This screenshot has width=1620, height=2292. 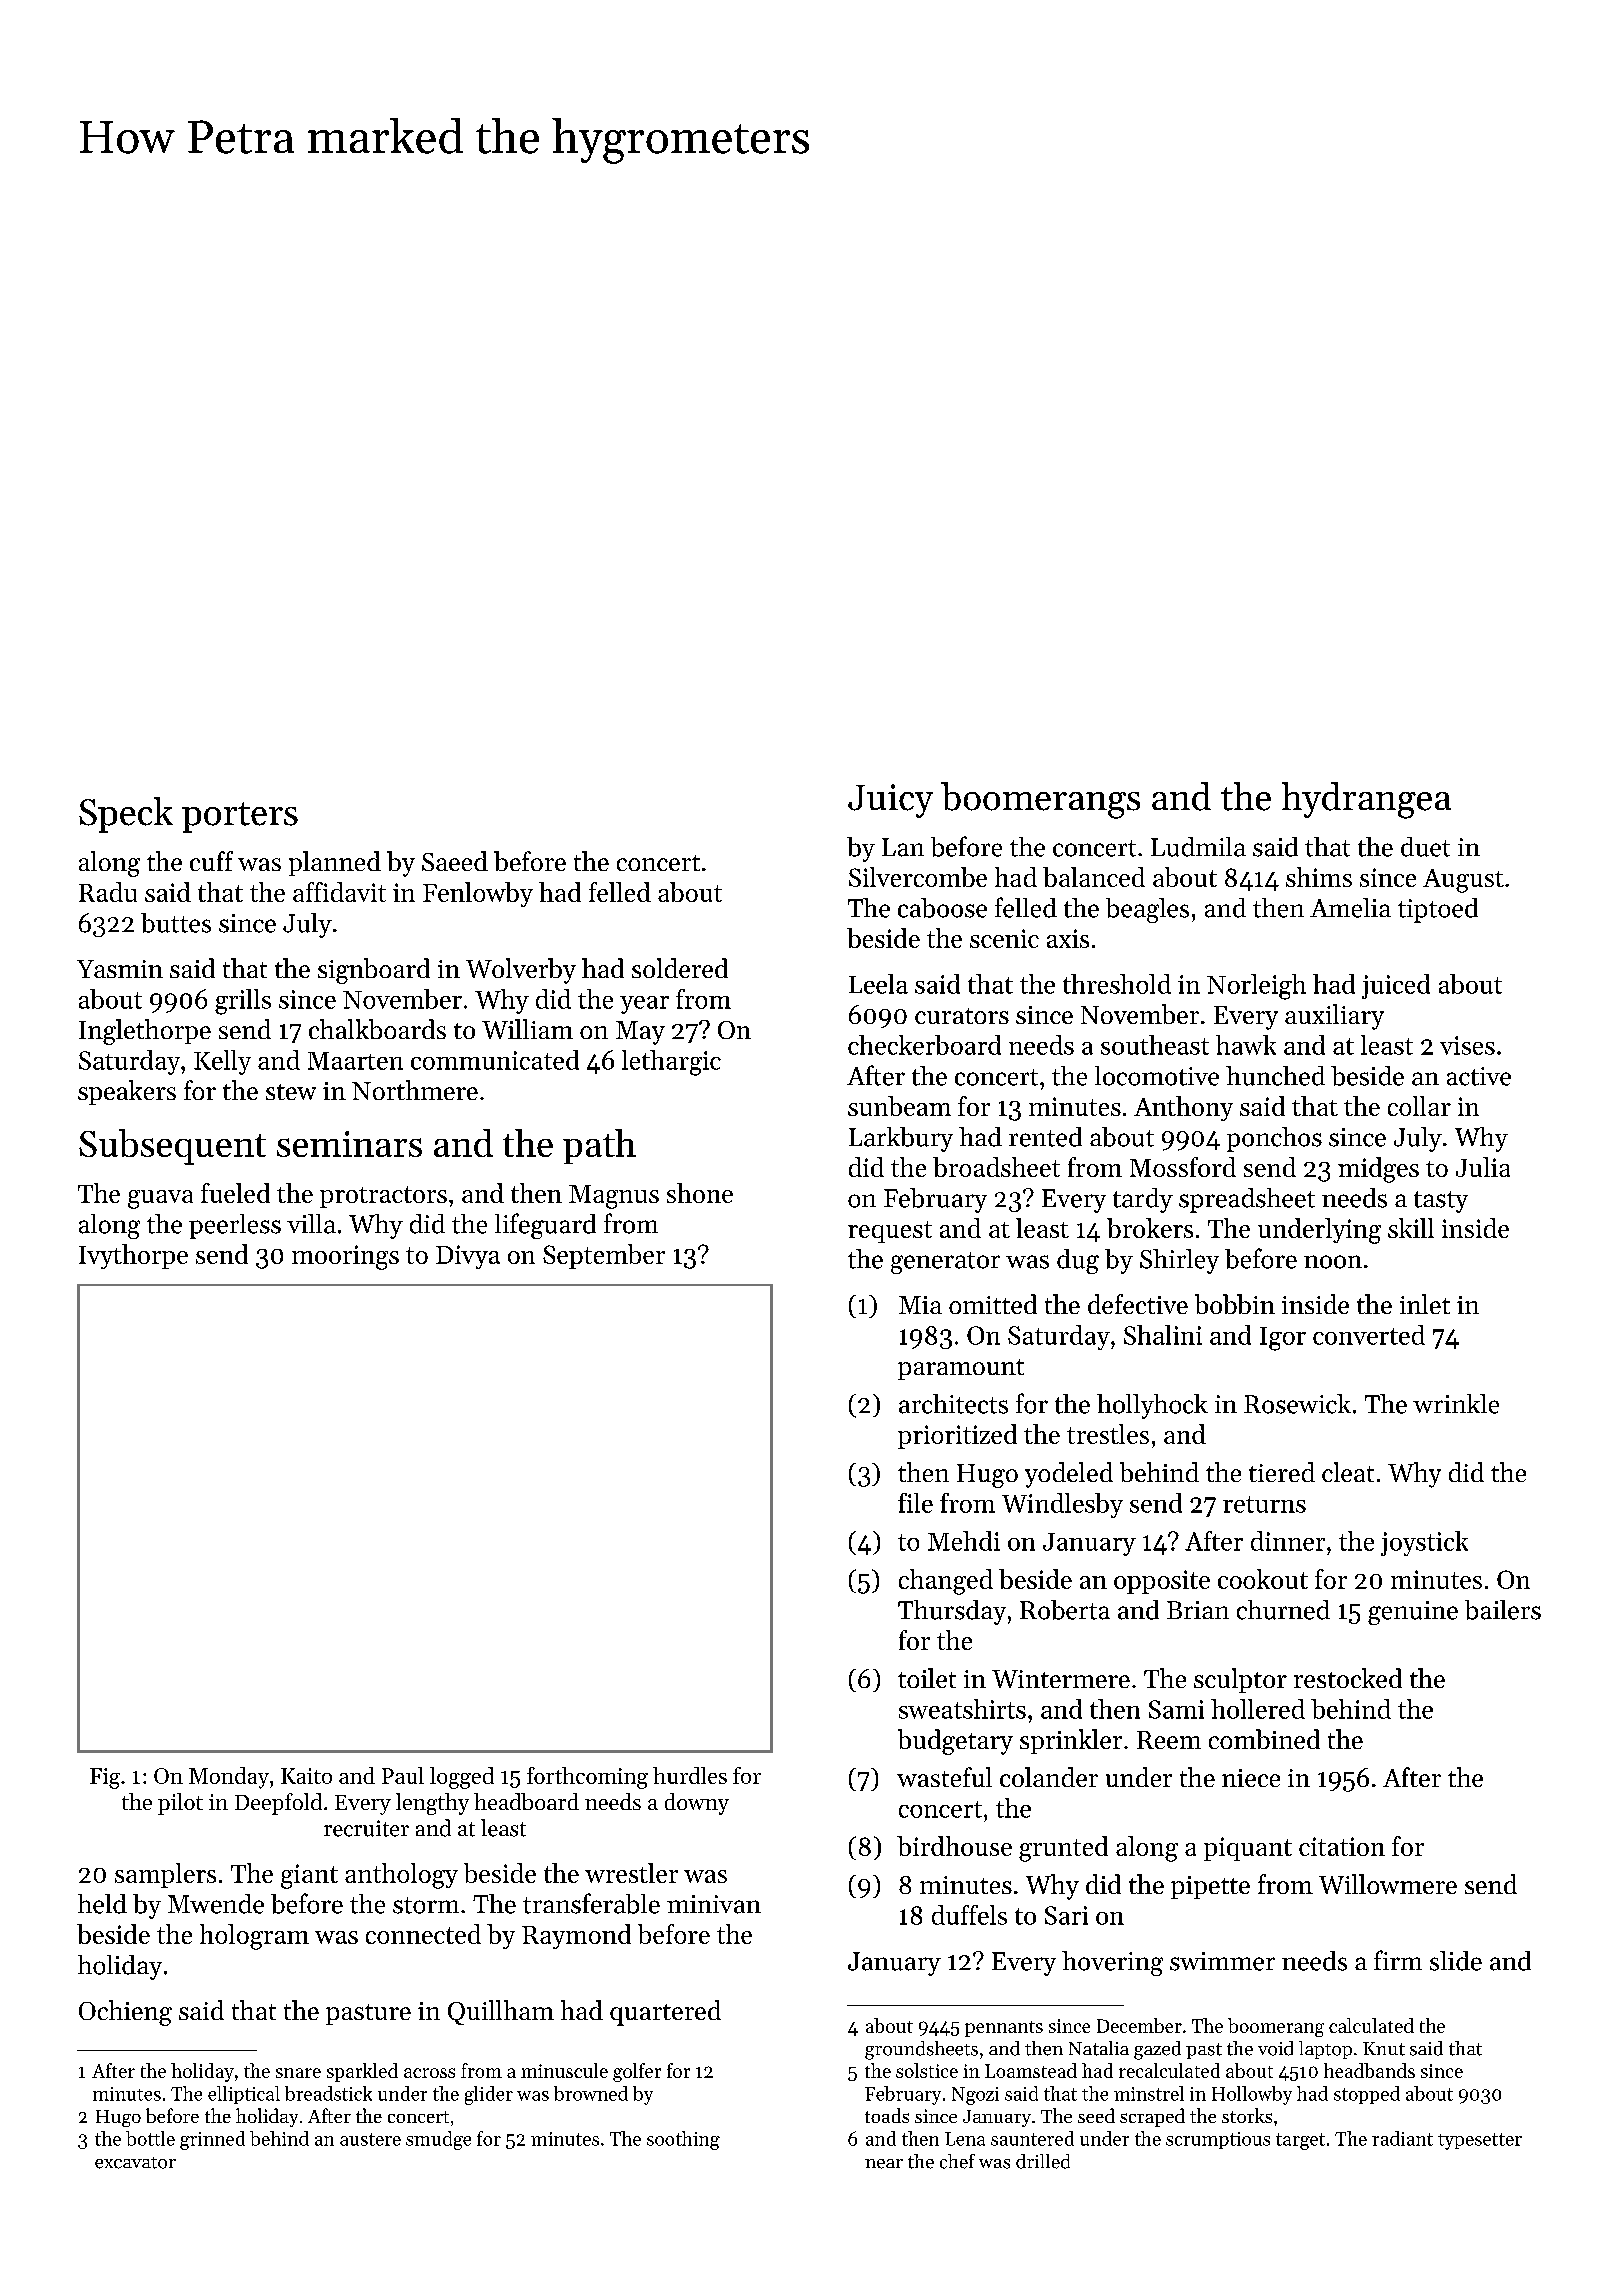 I want to click on Speck, so click(x=126, y=815).
